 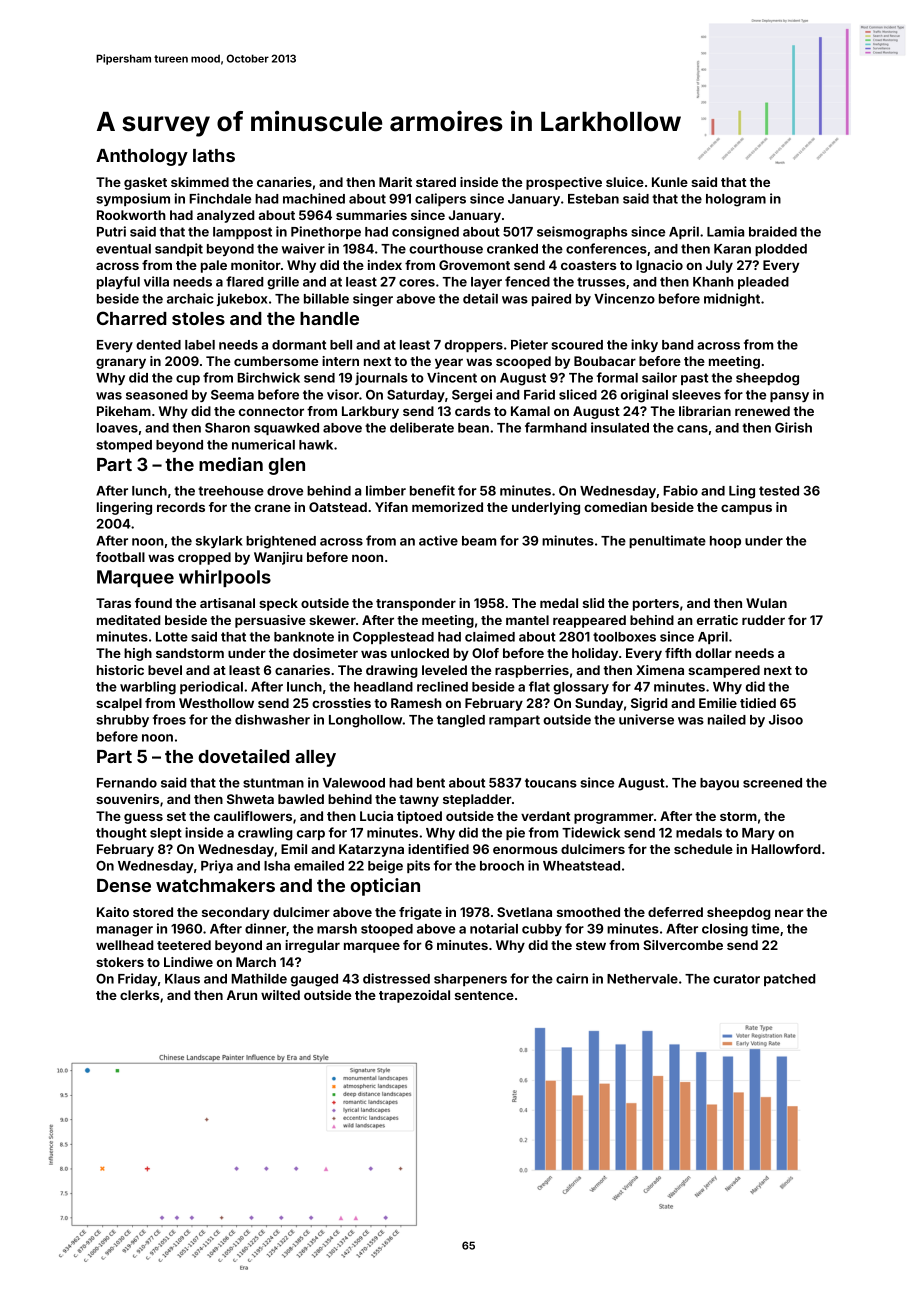 What do you see at coordinates (772, 783) in the image?
I see `screened` at bounding box center [772, 783].
